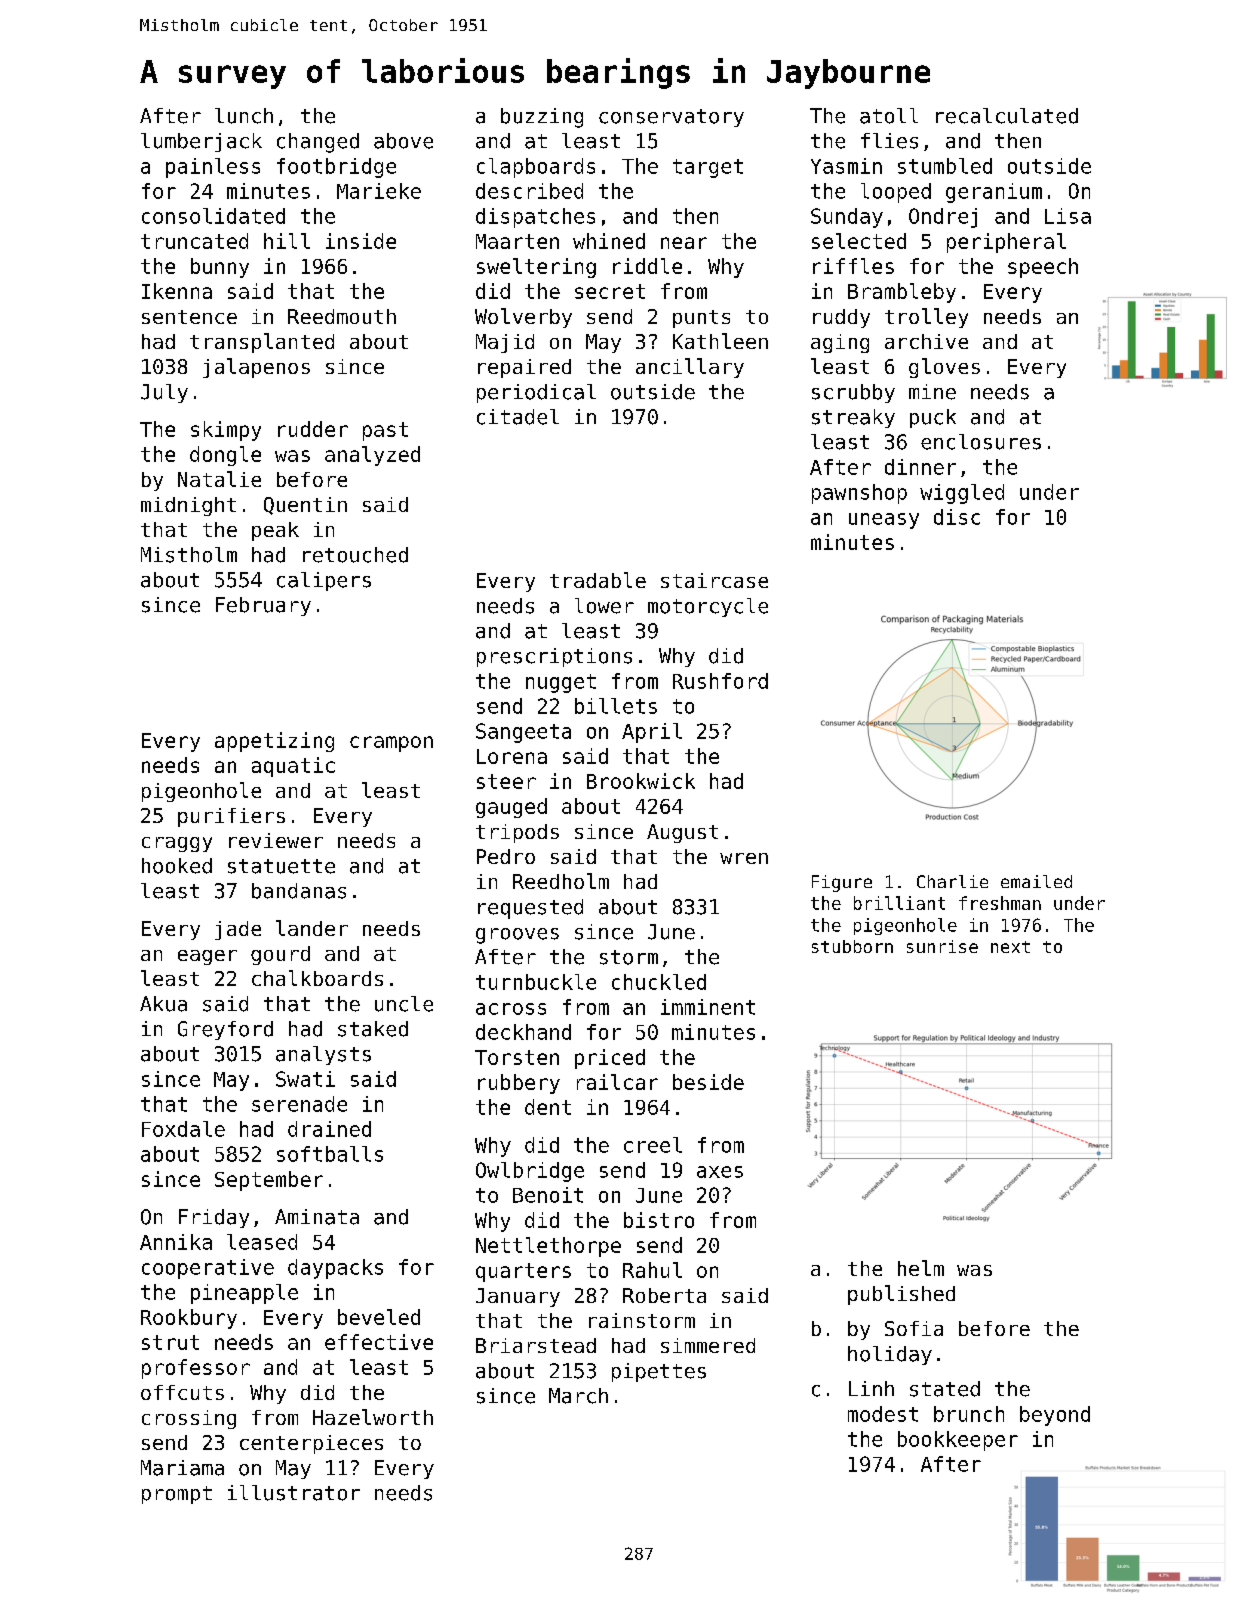 The image size is (1248, 1615). I want to click on lumberjack, so click(201, 142).
